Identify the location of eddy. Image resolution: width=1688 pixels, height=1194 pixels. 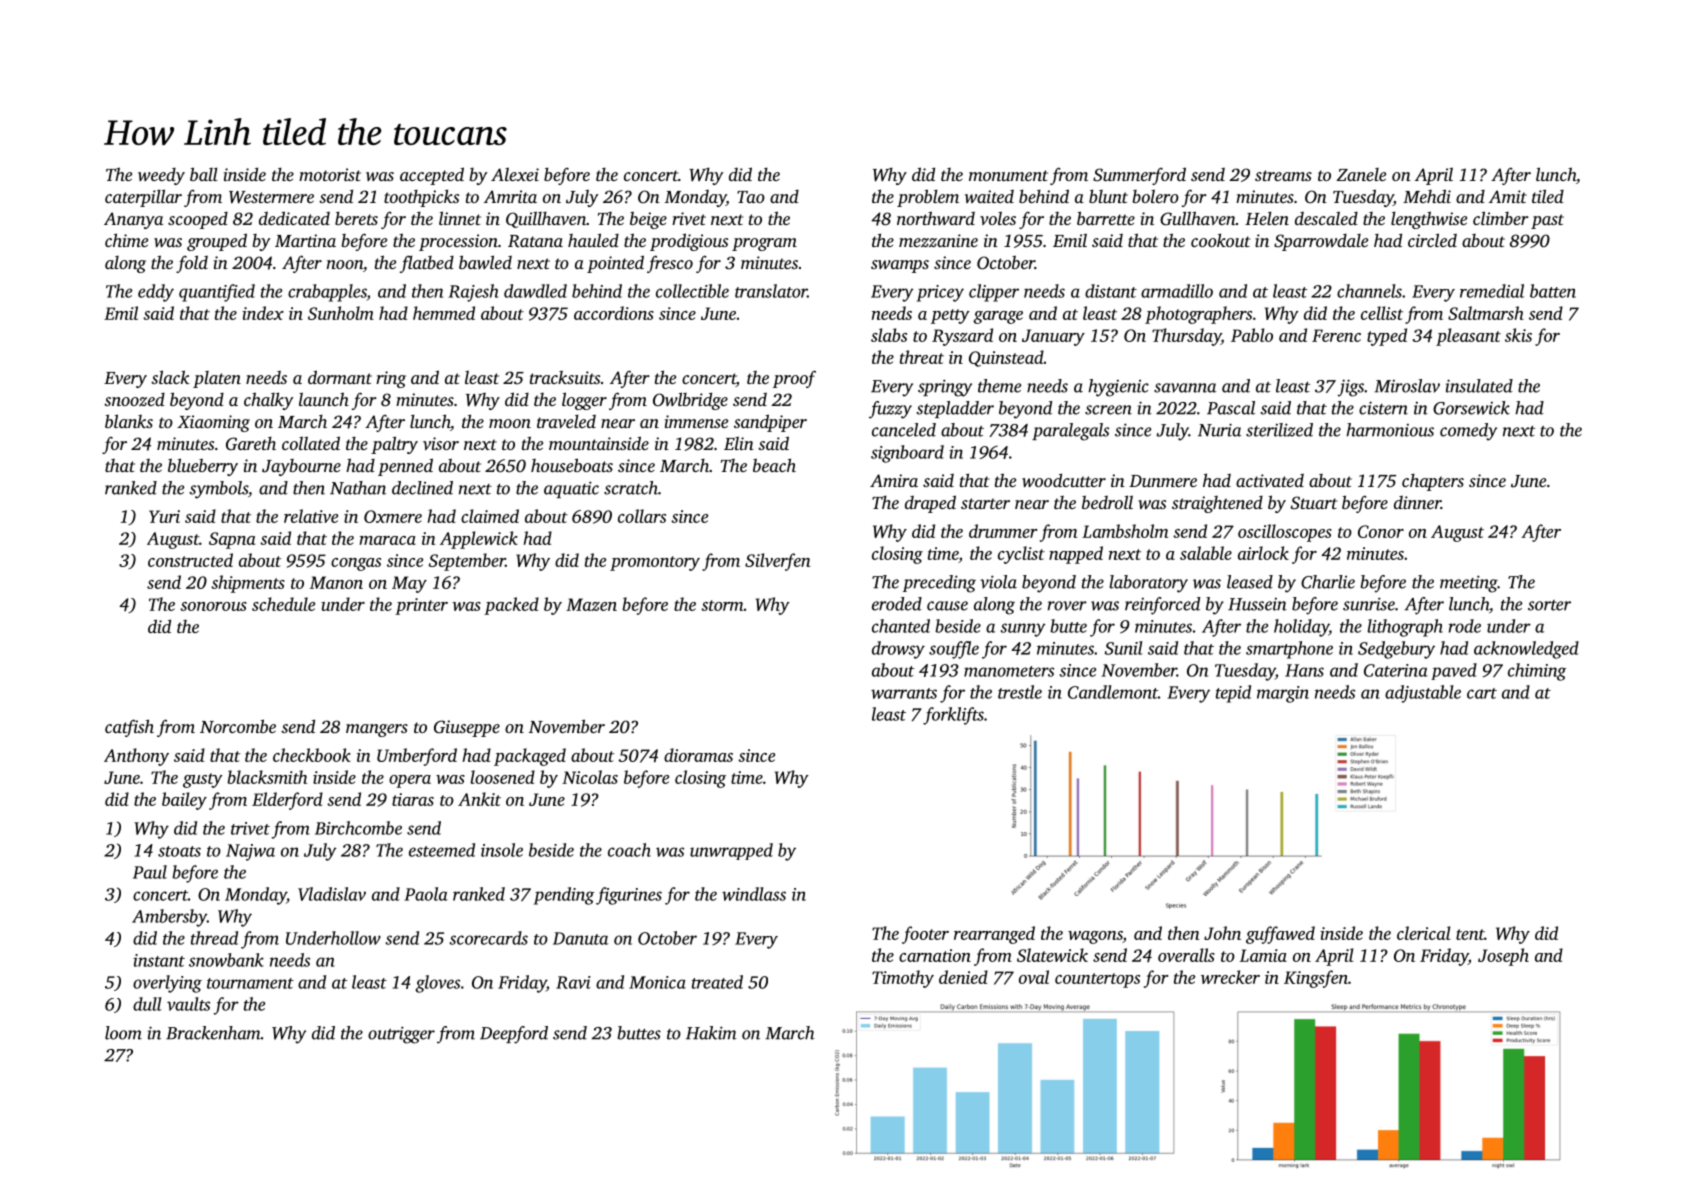
(156, 293).
